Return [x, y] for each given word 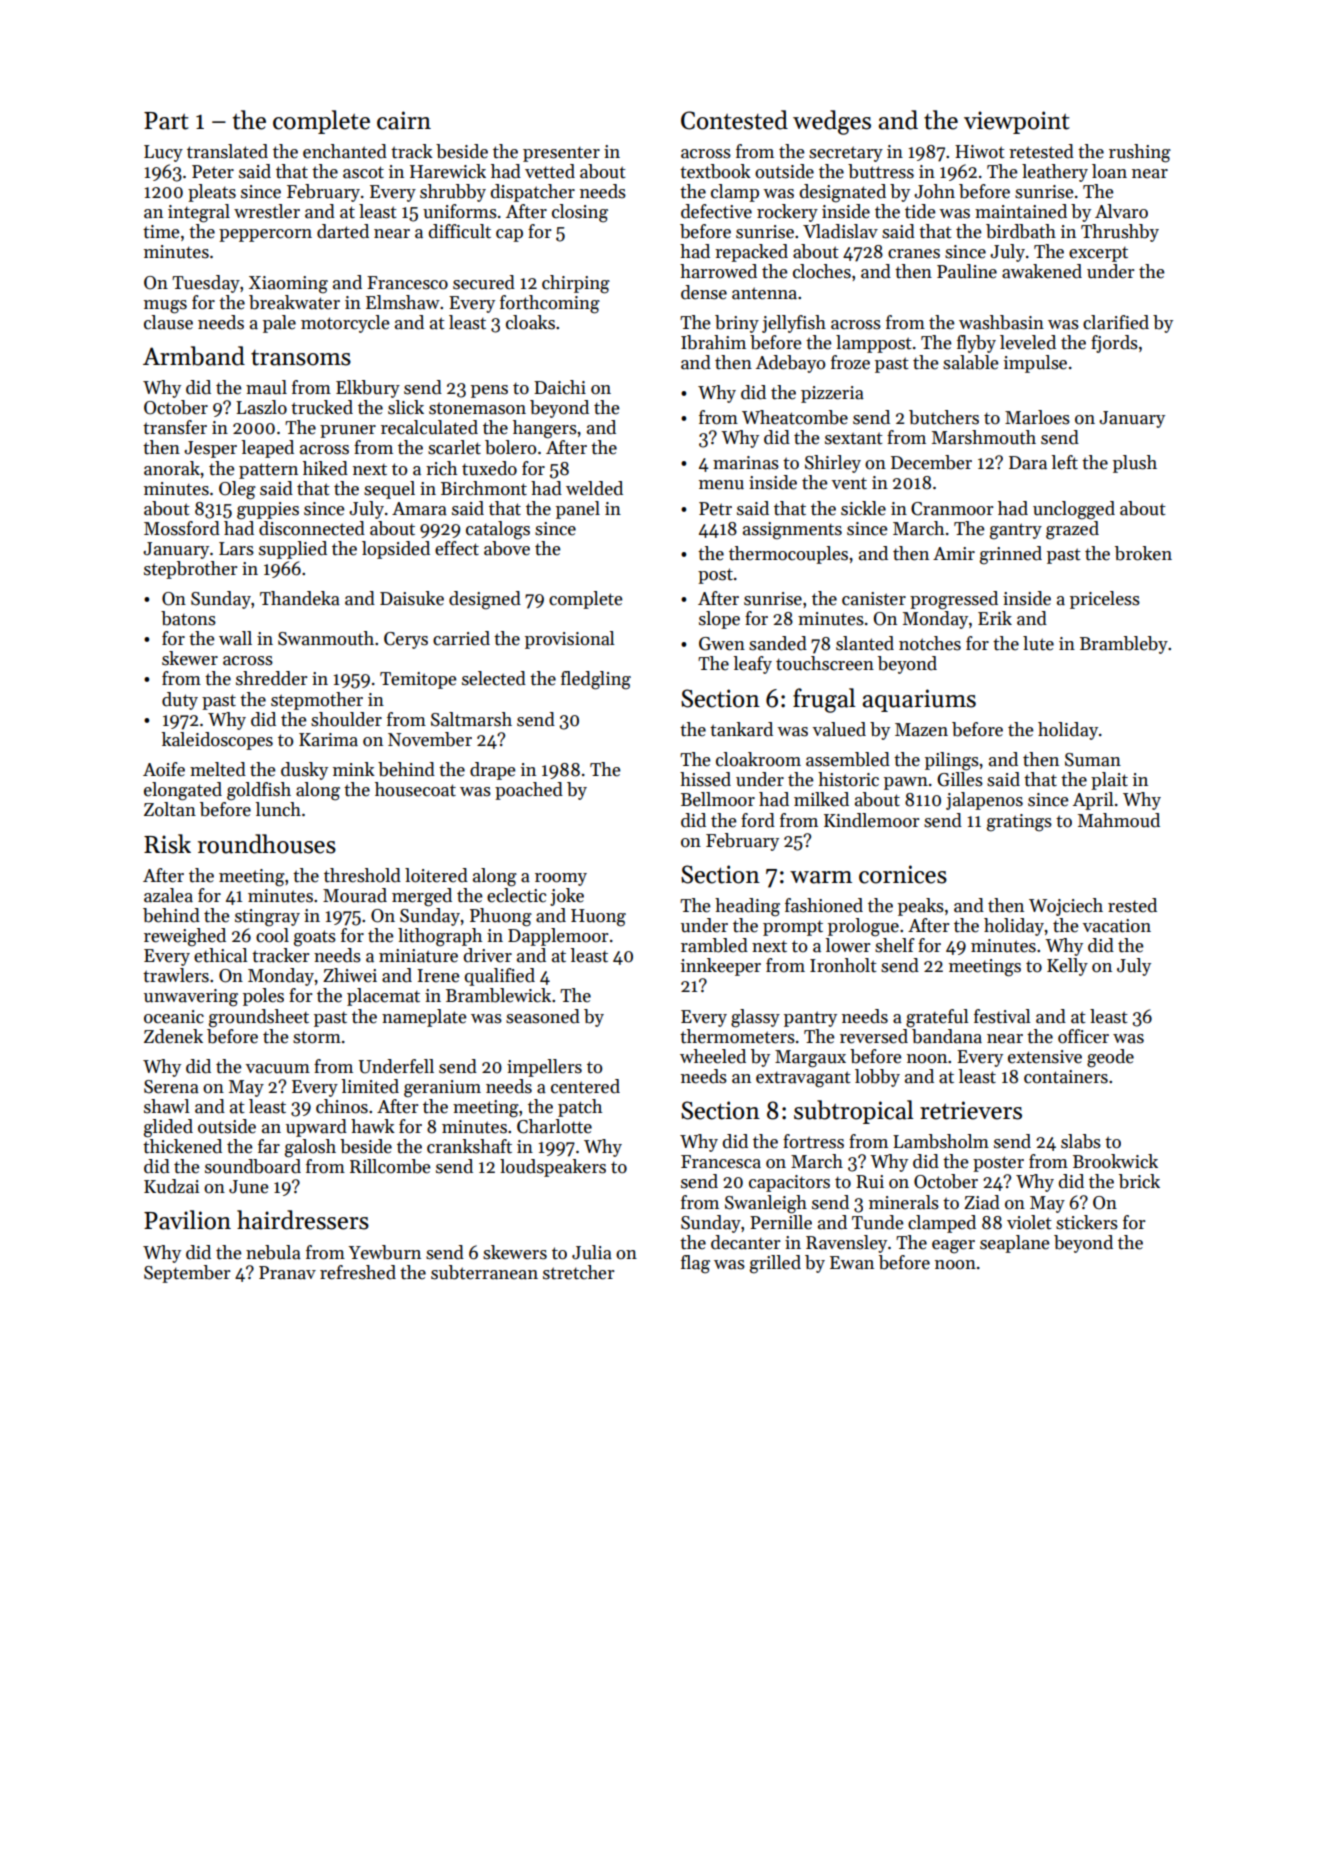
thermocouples [788, 555]
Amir [954, 553]
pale [279, 324]
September [187, 1274]
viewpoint [1017, 122]
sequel [389, 490]
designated [843, 193]
